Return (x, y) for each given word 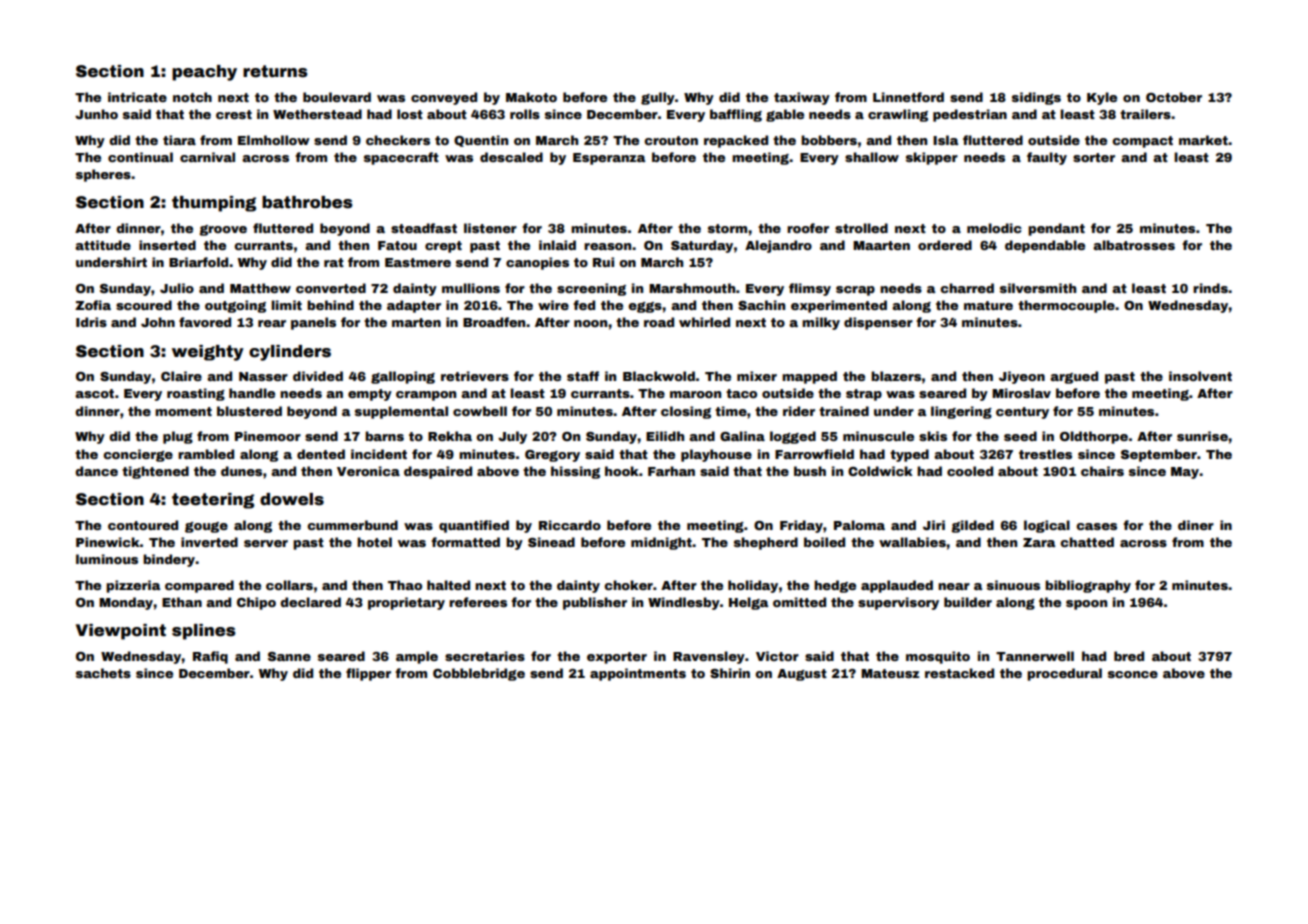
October (1174, 97)
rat (334, 262)
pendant (1056, 229)
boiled (824, 542)
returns (275, 71)
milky (821, 323)
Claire (181, 376)
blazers (896, 376)
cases (1096, 526)
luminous (107, 559)
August (802, 675)
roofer (808, 228)
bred (1129, 656)
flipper (368, 674)
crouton (671, 140)
